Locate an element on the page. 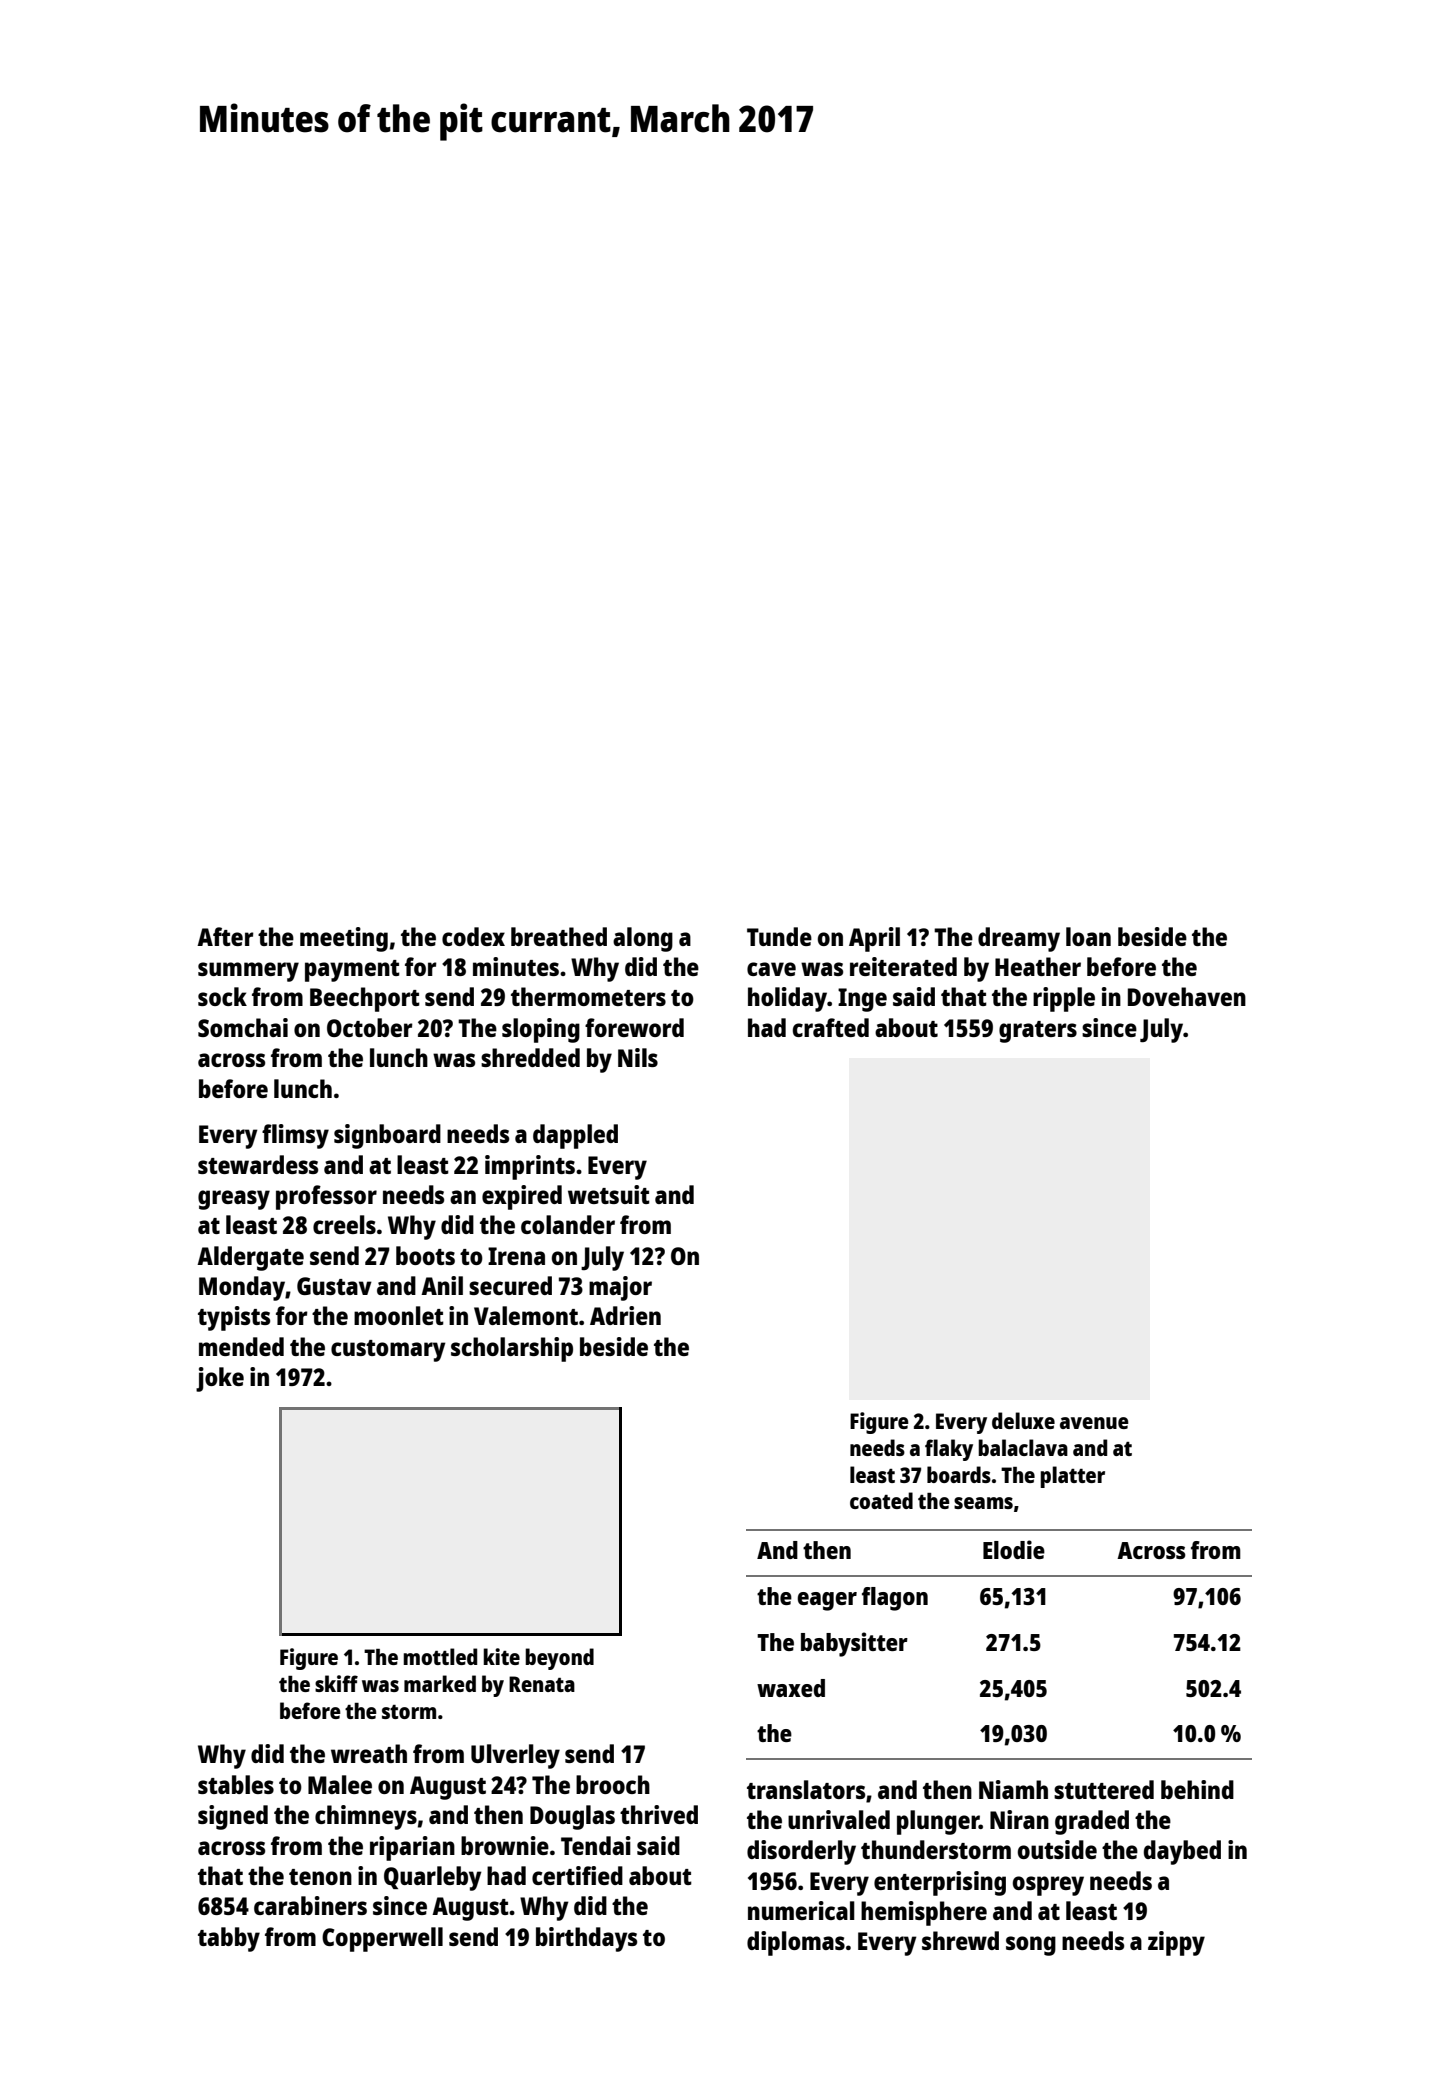  scholarship is located at coordinates (512, 1349).
